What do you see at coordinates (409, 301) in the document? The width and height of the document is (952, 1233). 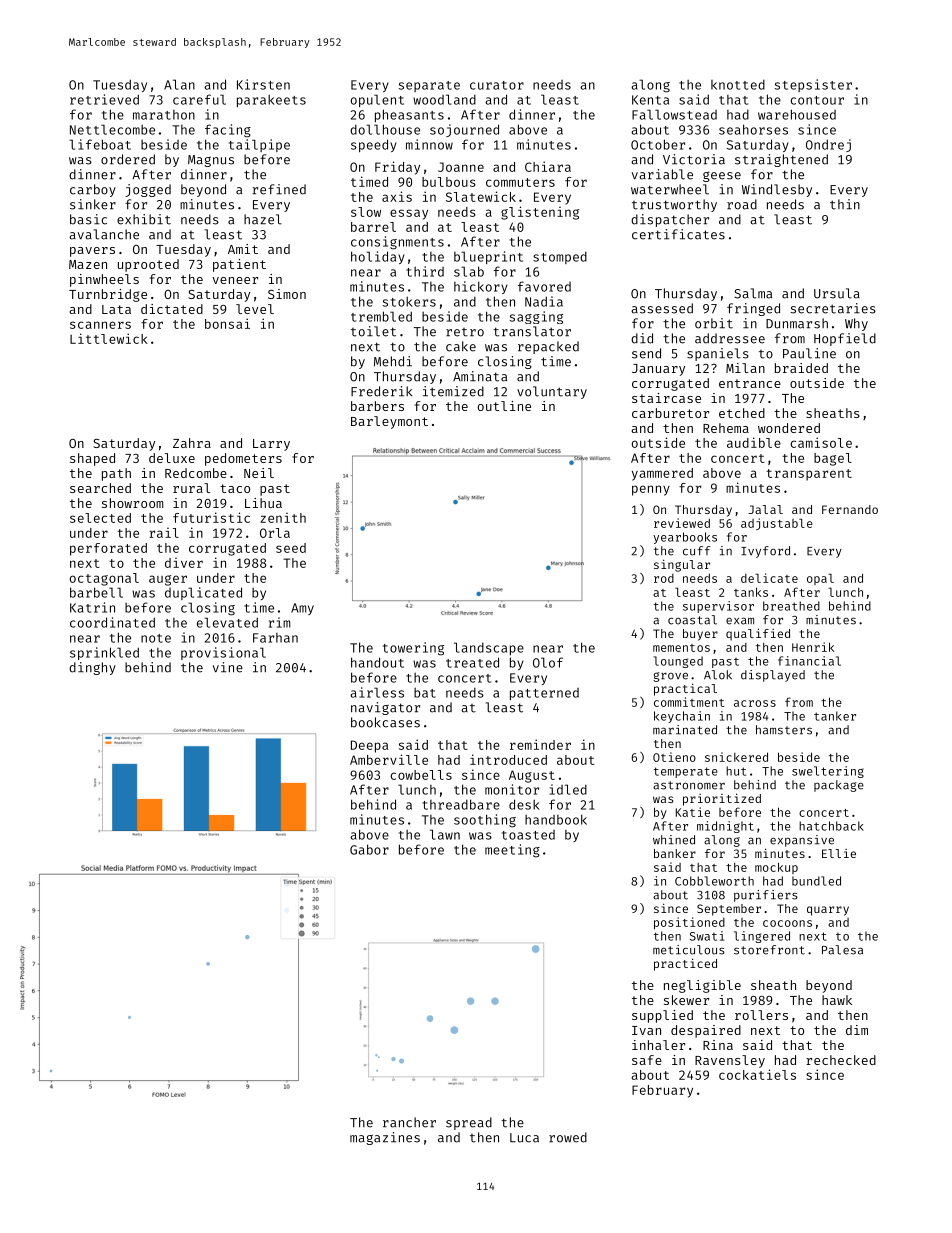 I see `stokers` at bounding box center [409, 301].
